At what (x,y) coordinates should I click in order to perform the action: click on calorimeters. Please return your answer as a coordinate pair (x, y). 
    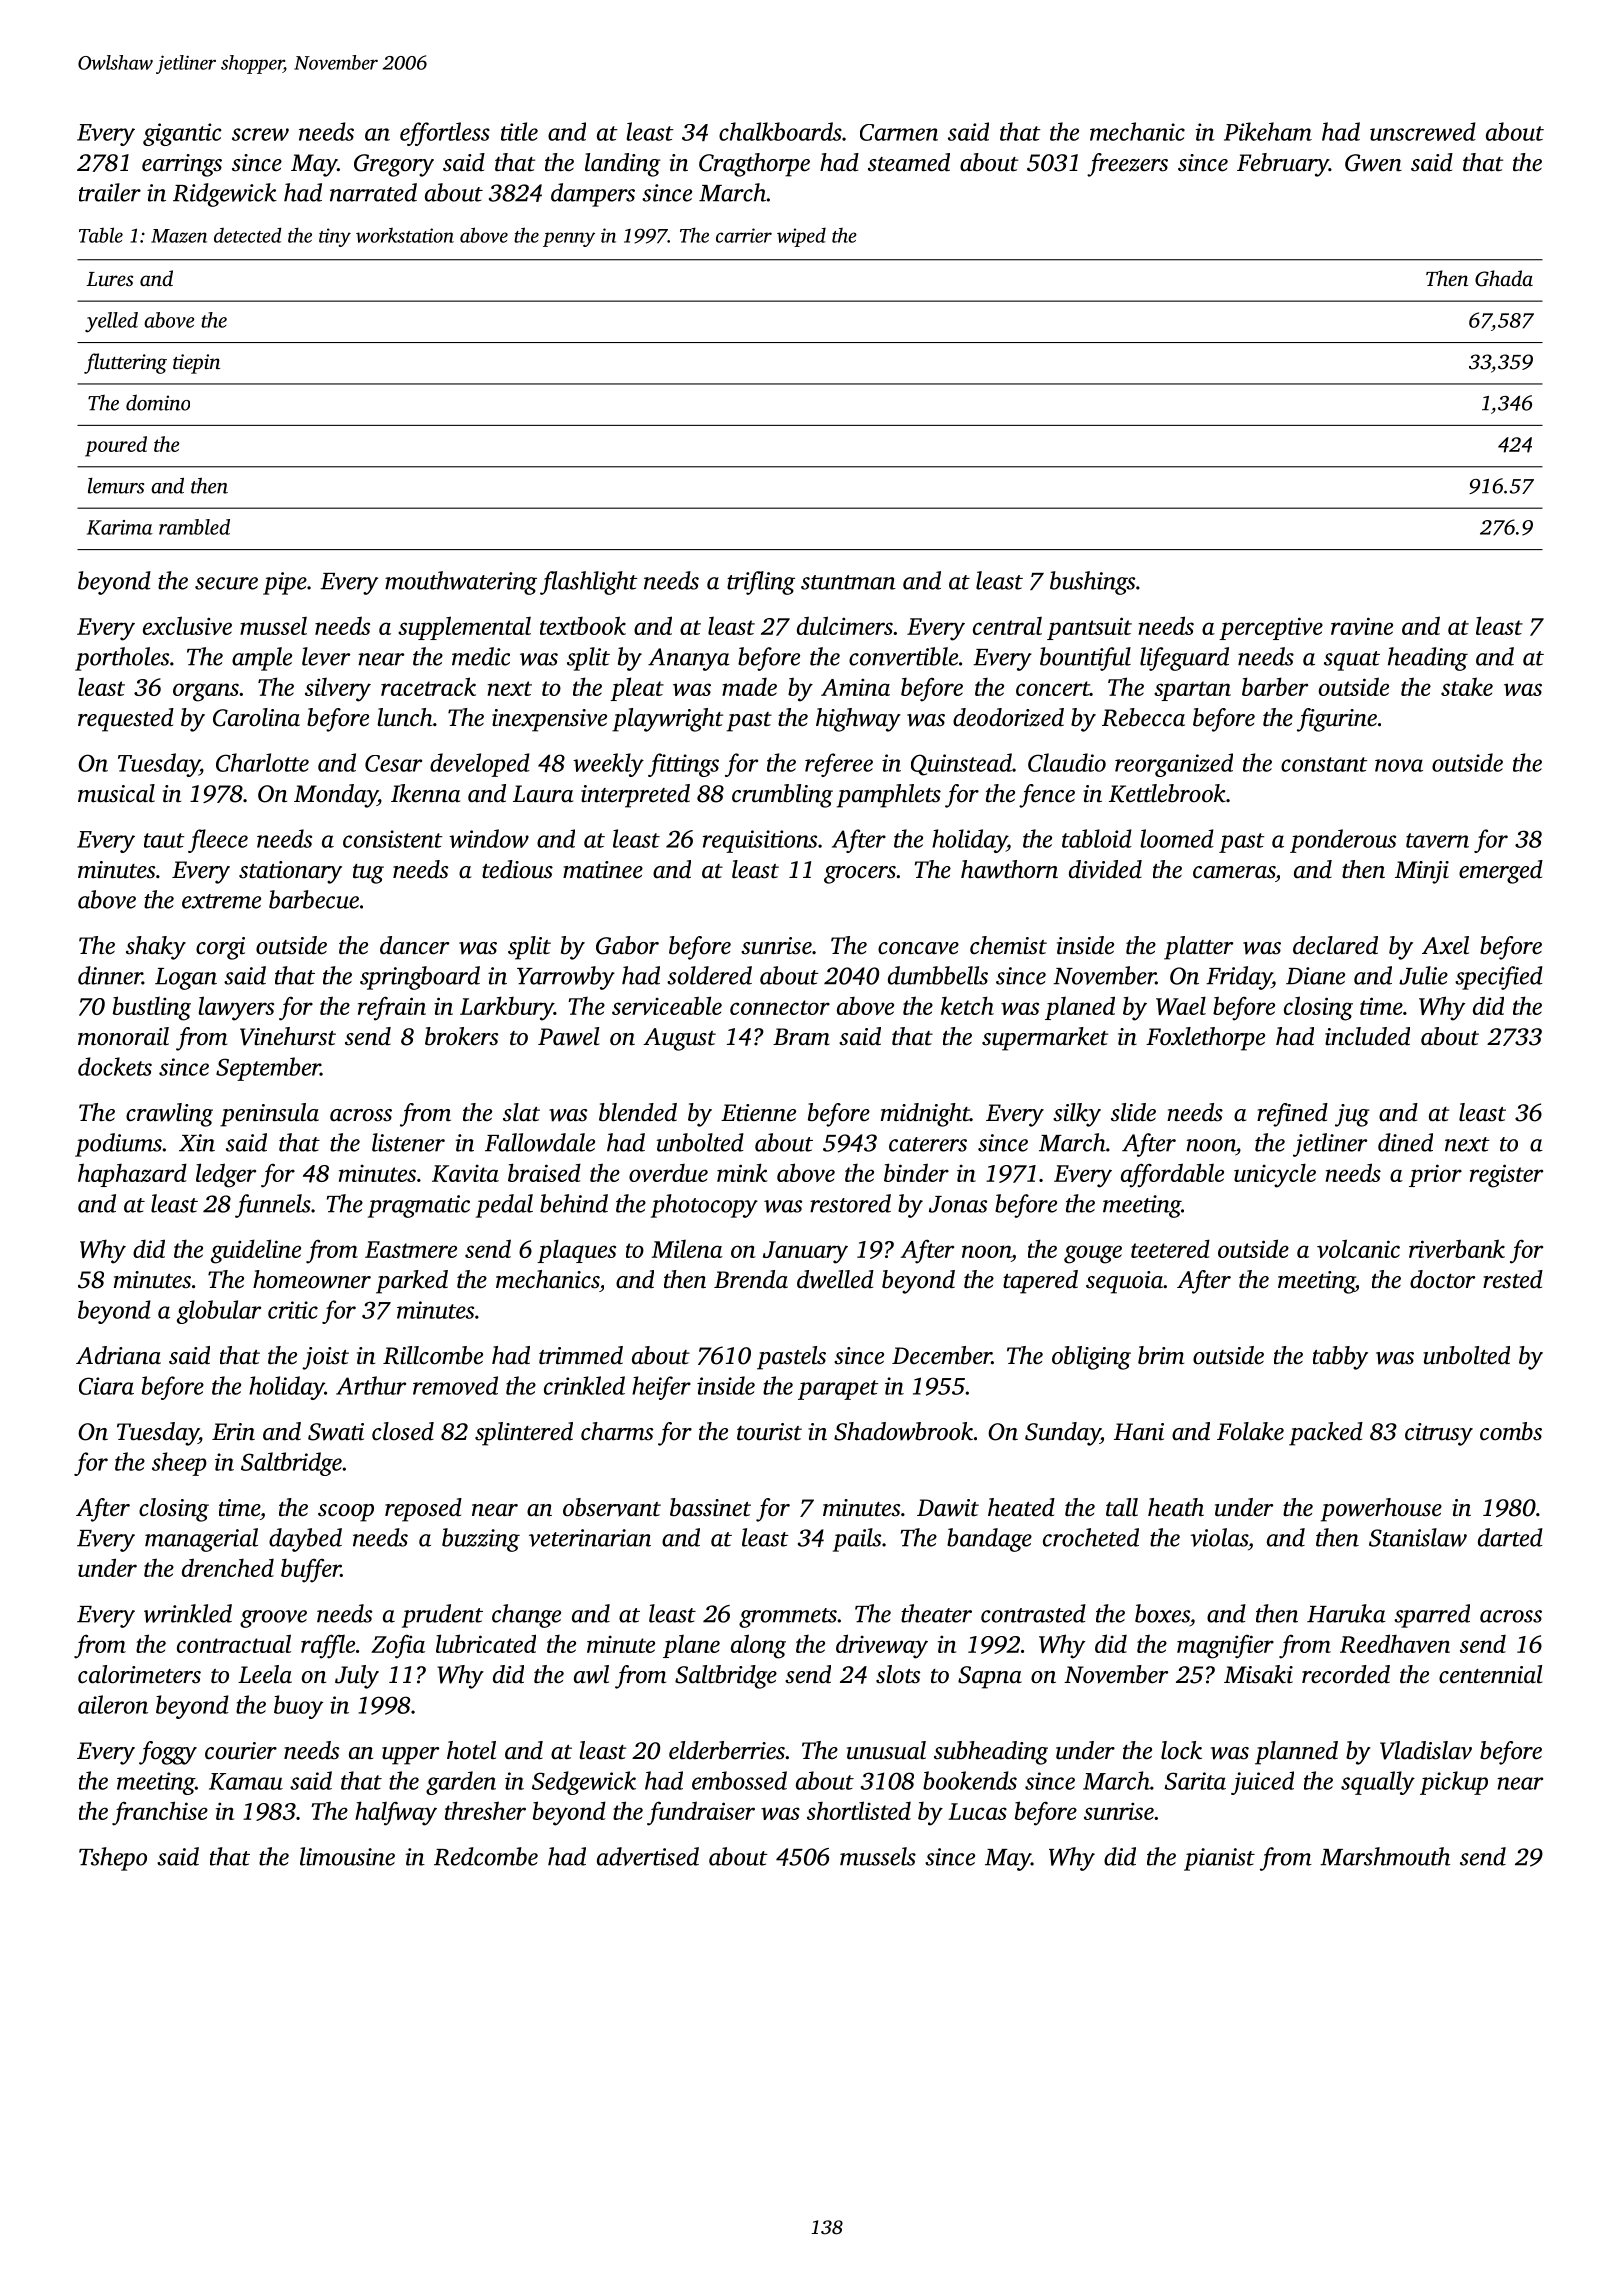
    Looking at the image, I should click on (139, 1674).
